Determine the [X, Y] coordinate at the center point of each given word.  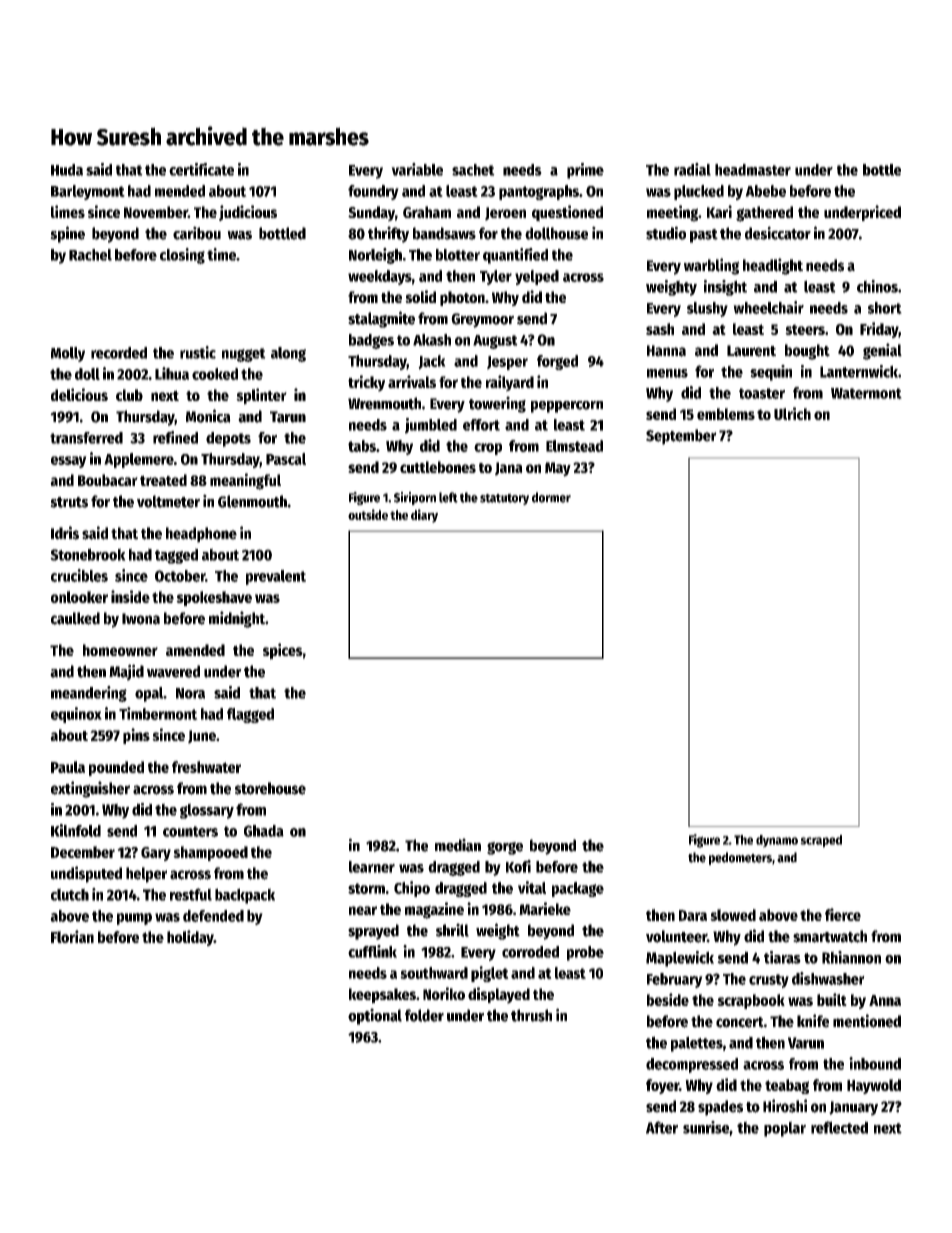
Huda [67, 170]
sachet [473, 170]
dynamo [777, 841]
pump [134, 919]
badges [371, 341]
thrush [531, 1015]
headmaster [753, 170]
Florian [72, 936]
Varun [806, 1043]
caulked [75, 618]
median [458, 845]
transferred [86, 438]
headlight [773, 266]
